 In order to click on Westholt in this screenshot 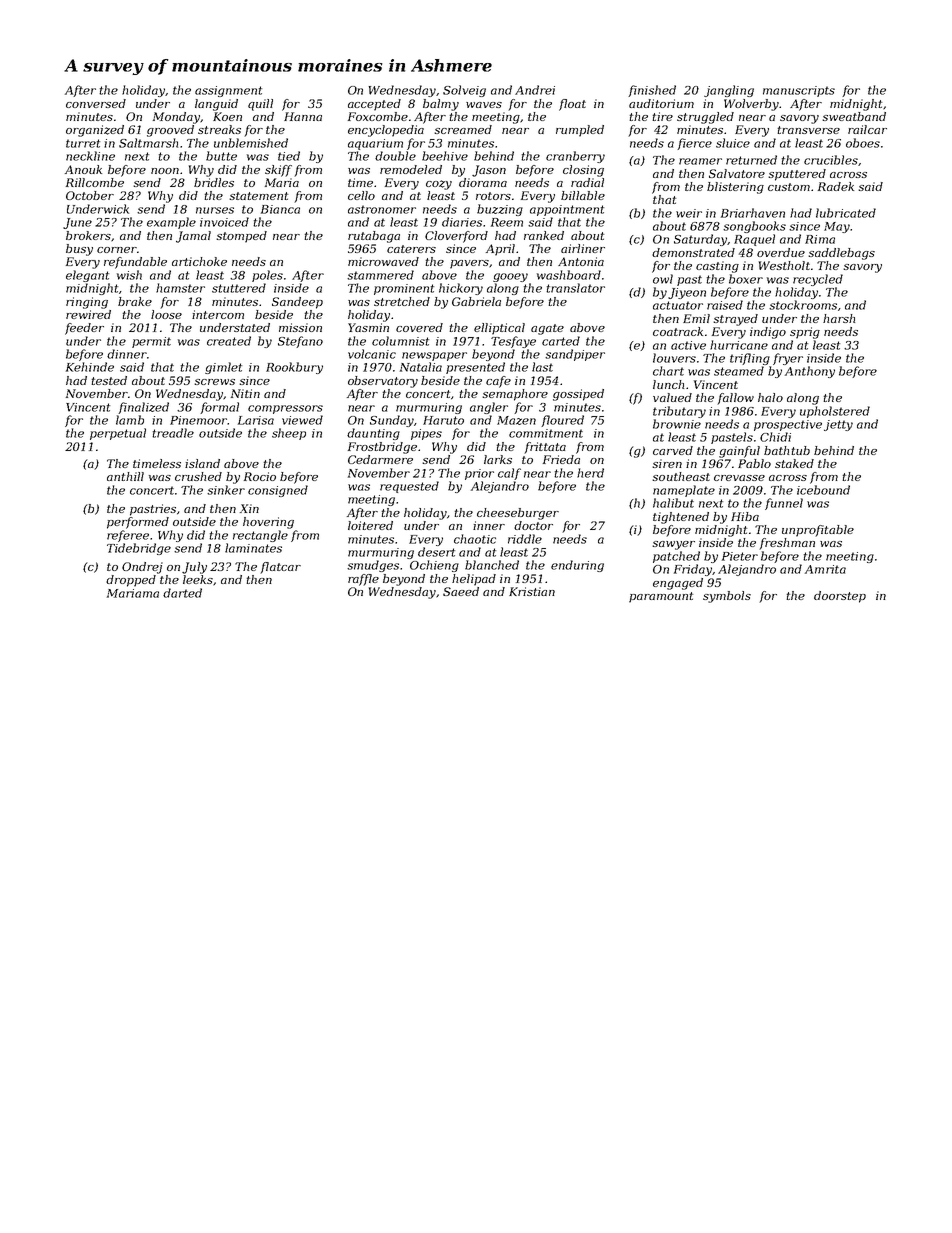, I will do `click(784, 265)`.
